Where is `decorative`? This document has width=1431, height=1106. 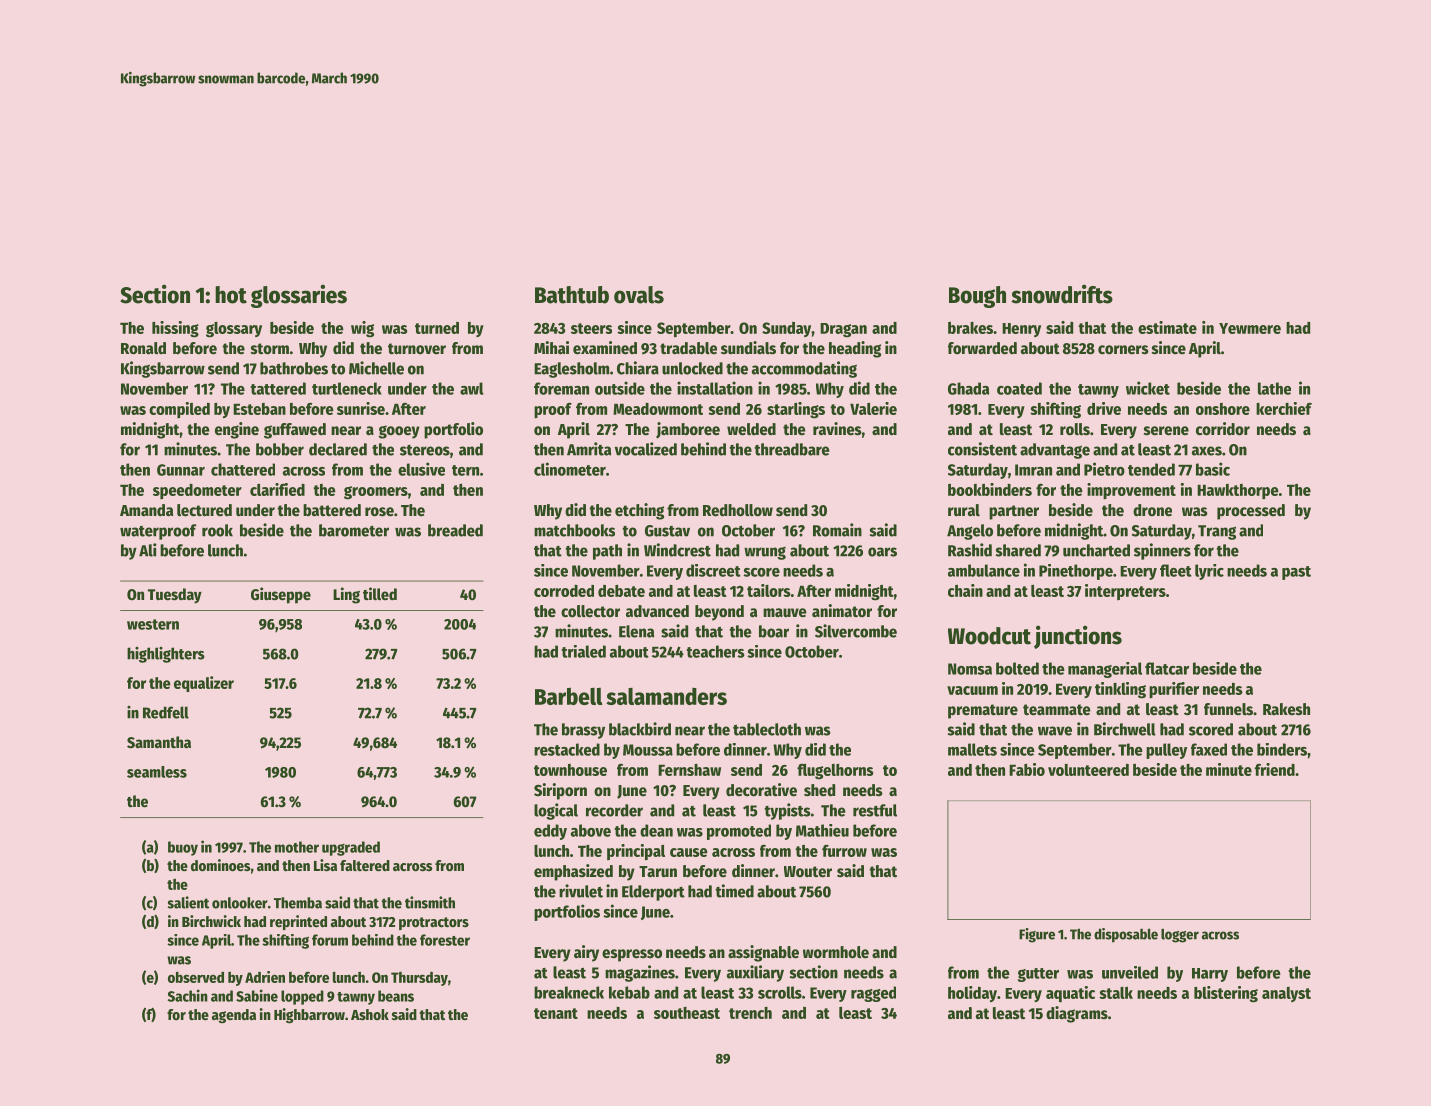
decorative is located at coordinates (761, 790).
